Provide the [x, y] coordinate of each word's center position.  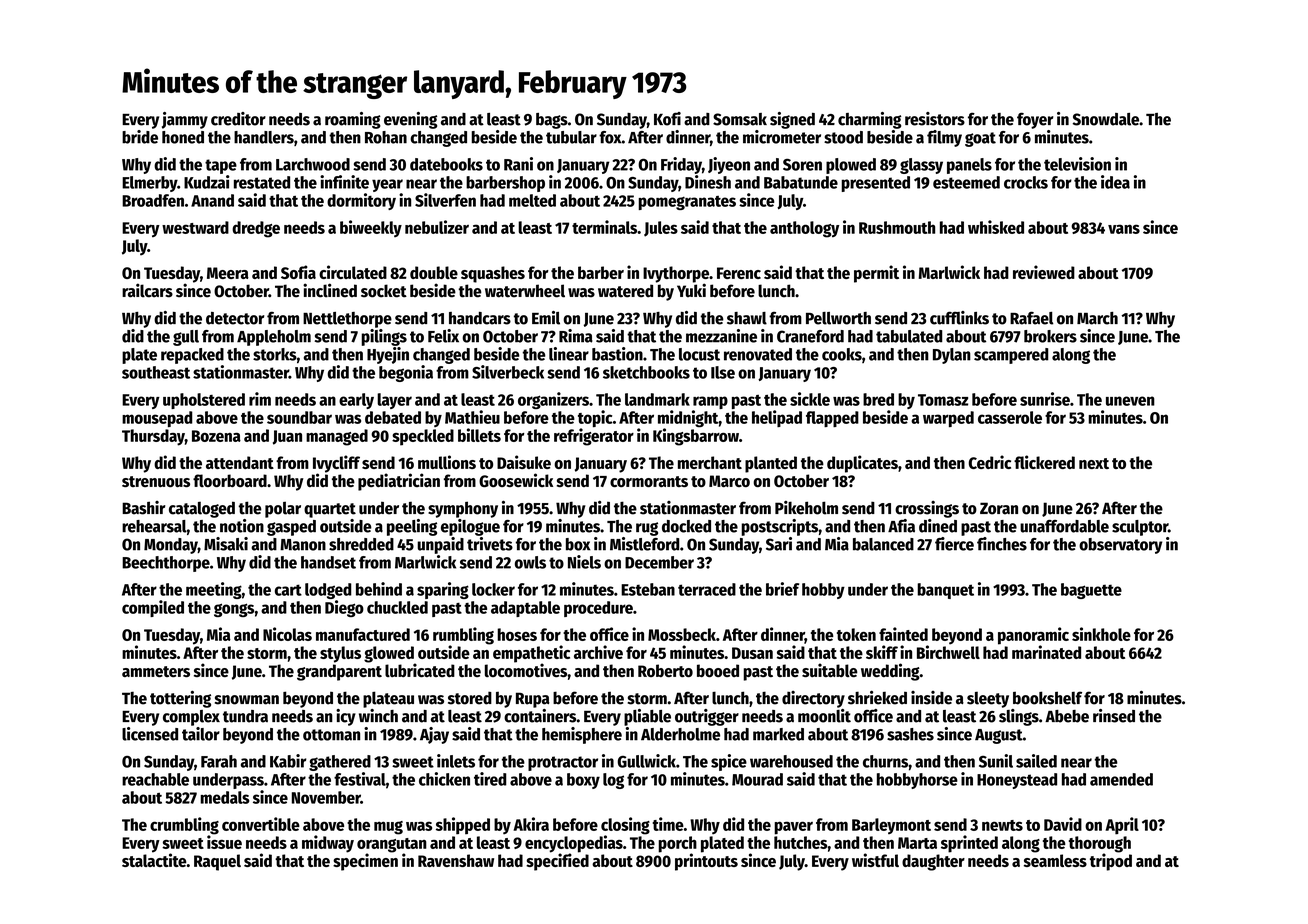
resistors [935, 119]
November [326, 797]
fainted [903, 634]
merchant [710, 462]
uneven [1130, 401]
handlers [264, 137]
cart [288, 590]
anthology [804, 229]
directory [813, 699]
